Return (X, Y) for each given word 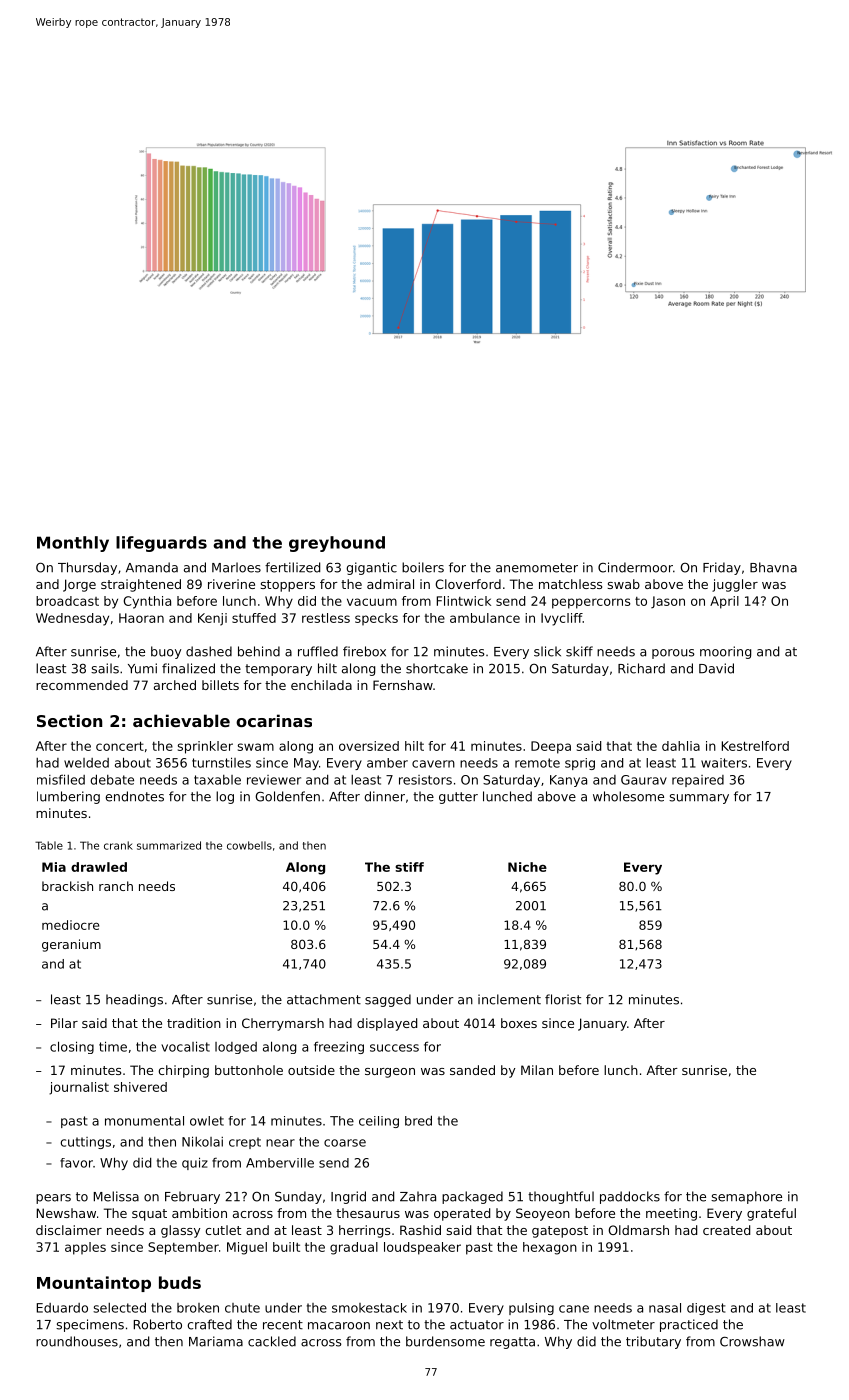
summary (699, 799)
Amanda (152, 567)
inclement (509, 999)
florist (563, 999)
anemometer (537, 568)
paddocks (630, 1197)
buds (180, 1282)
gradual (354, 1248)
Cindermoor (635, 567)
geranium (71, 945)
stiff (409, 867)
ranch (116, 886)
